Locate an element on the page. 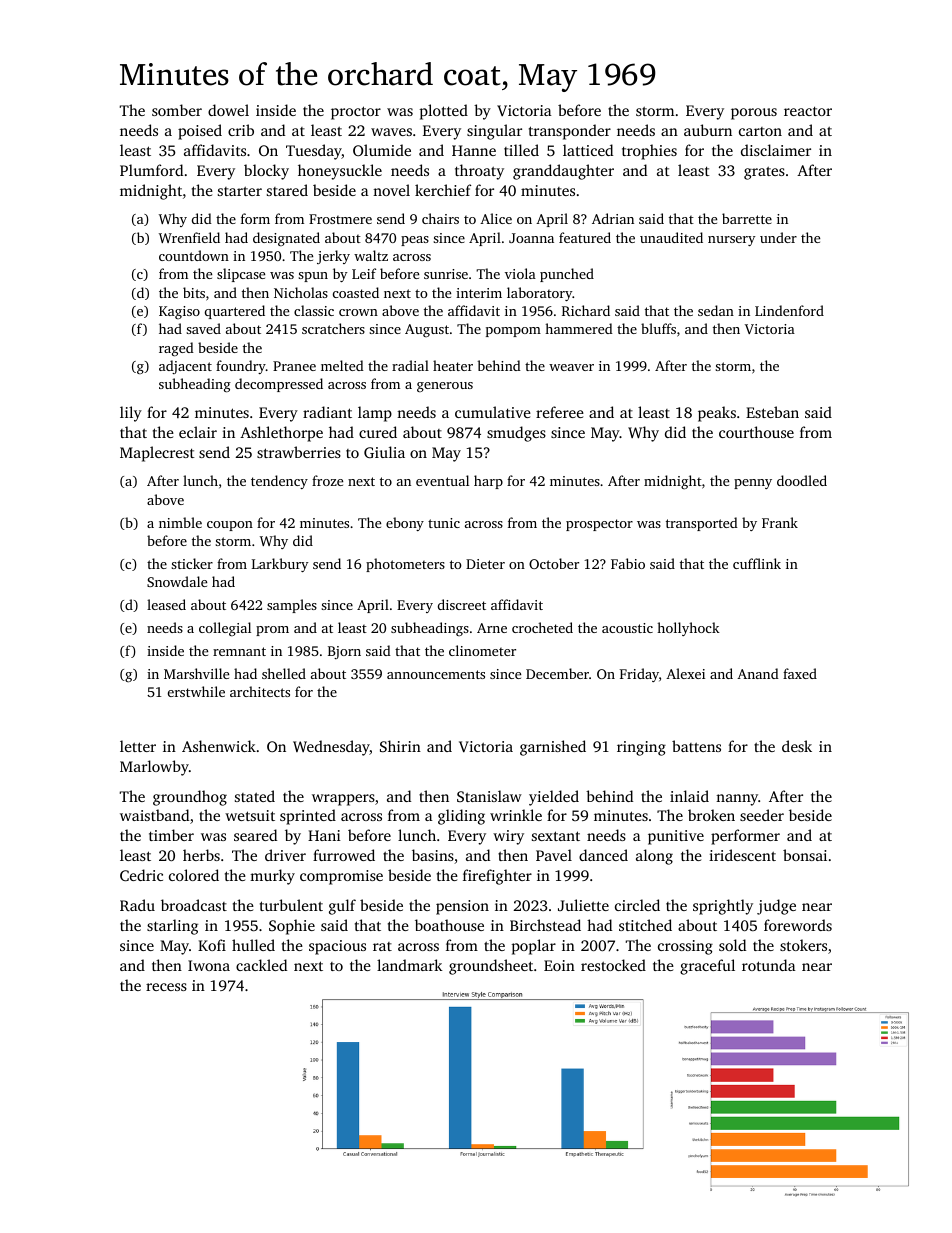 The image size is (952, 1233). Radu is located at coordinates (137, 905).
